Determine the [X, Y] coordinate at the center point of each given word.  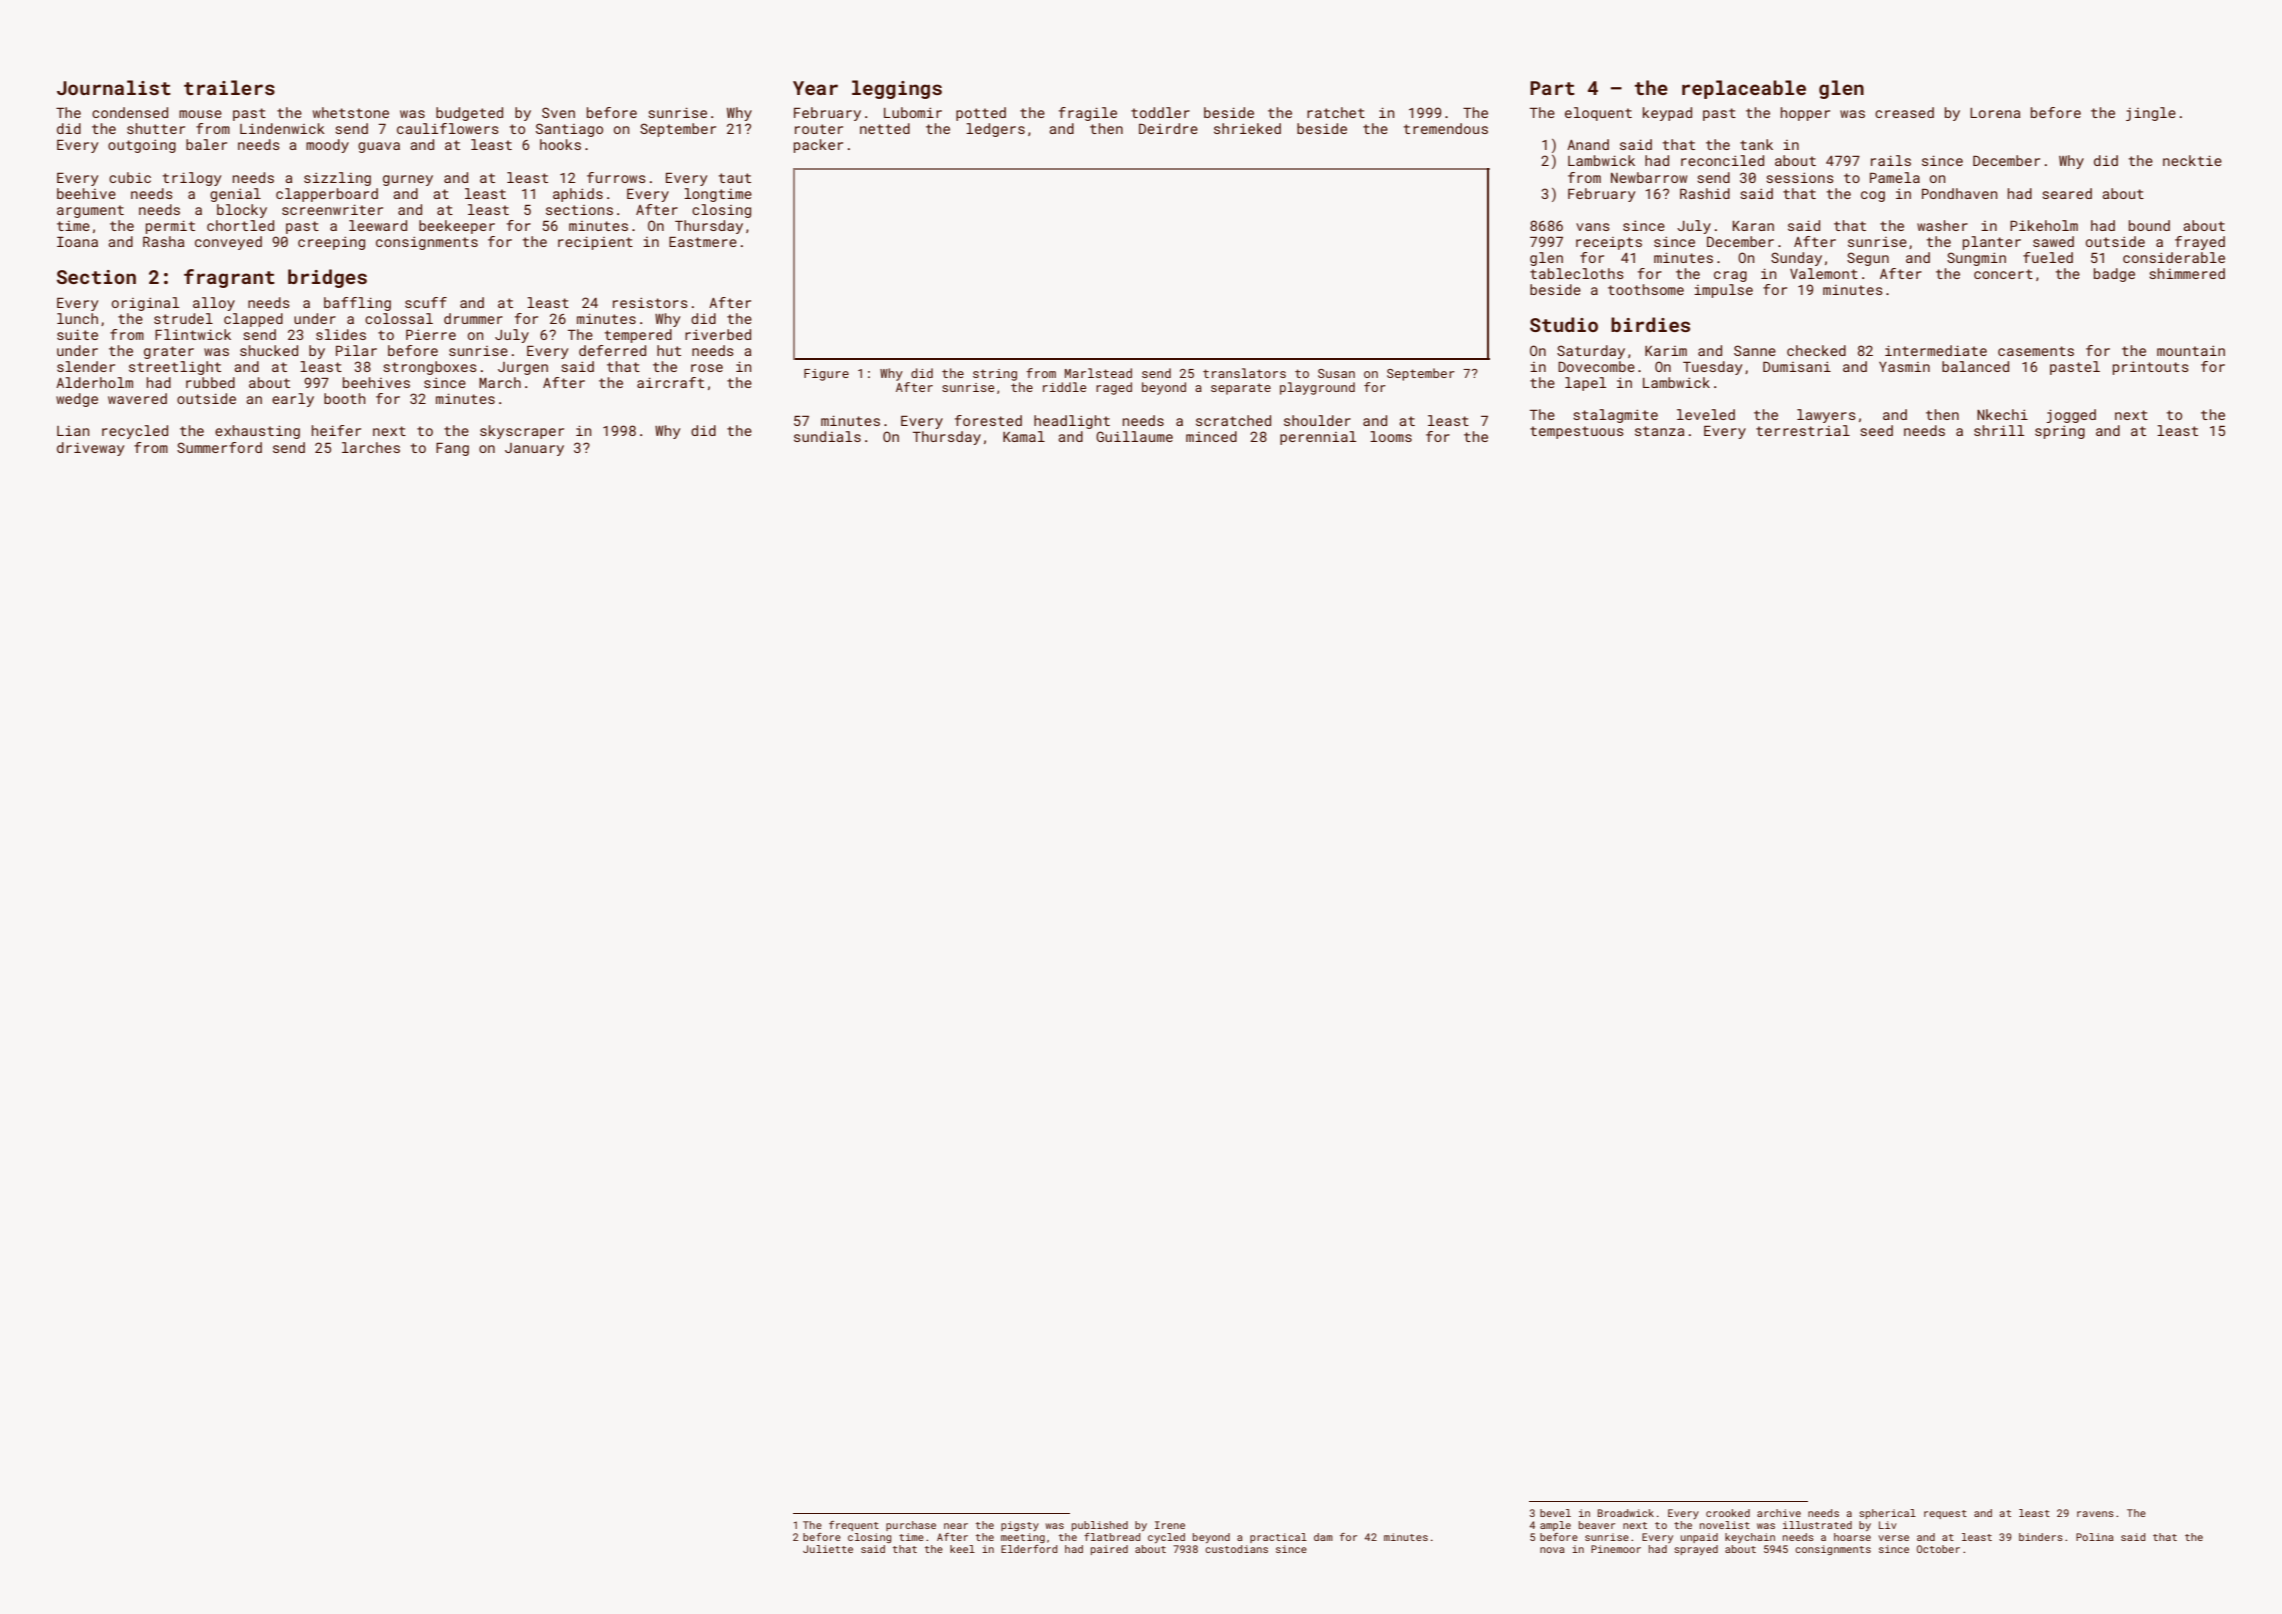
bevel [1555, 1513]
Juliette [828, 1549]
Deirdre [1168, 128]
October [1938, 1549]
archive [1779, 1513]
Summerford [219, 447]
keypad [1667, 114]
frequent [854, 1526]
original [145, 304]
